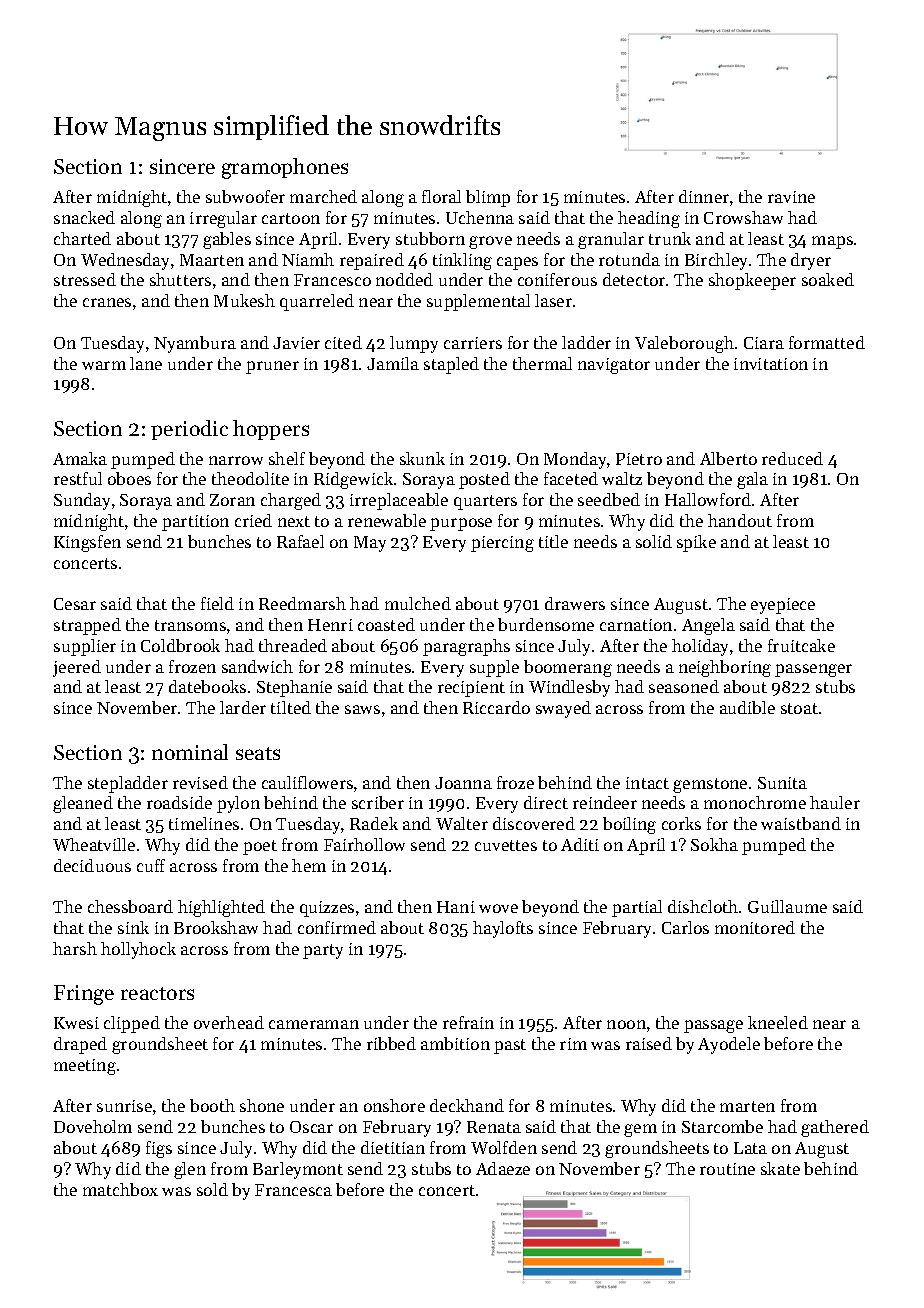  What do you see at coordinates (771, 364) in the screenshot?
I see `invitation` at bounding box center [771, 364].
